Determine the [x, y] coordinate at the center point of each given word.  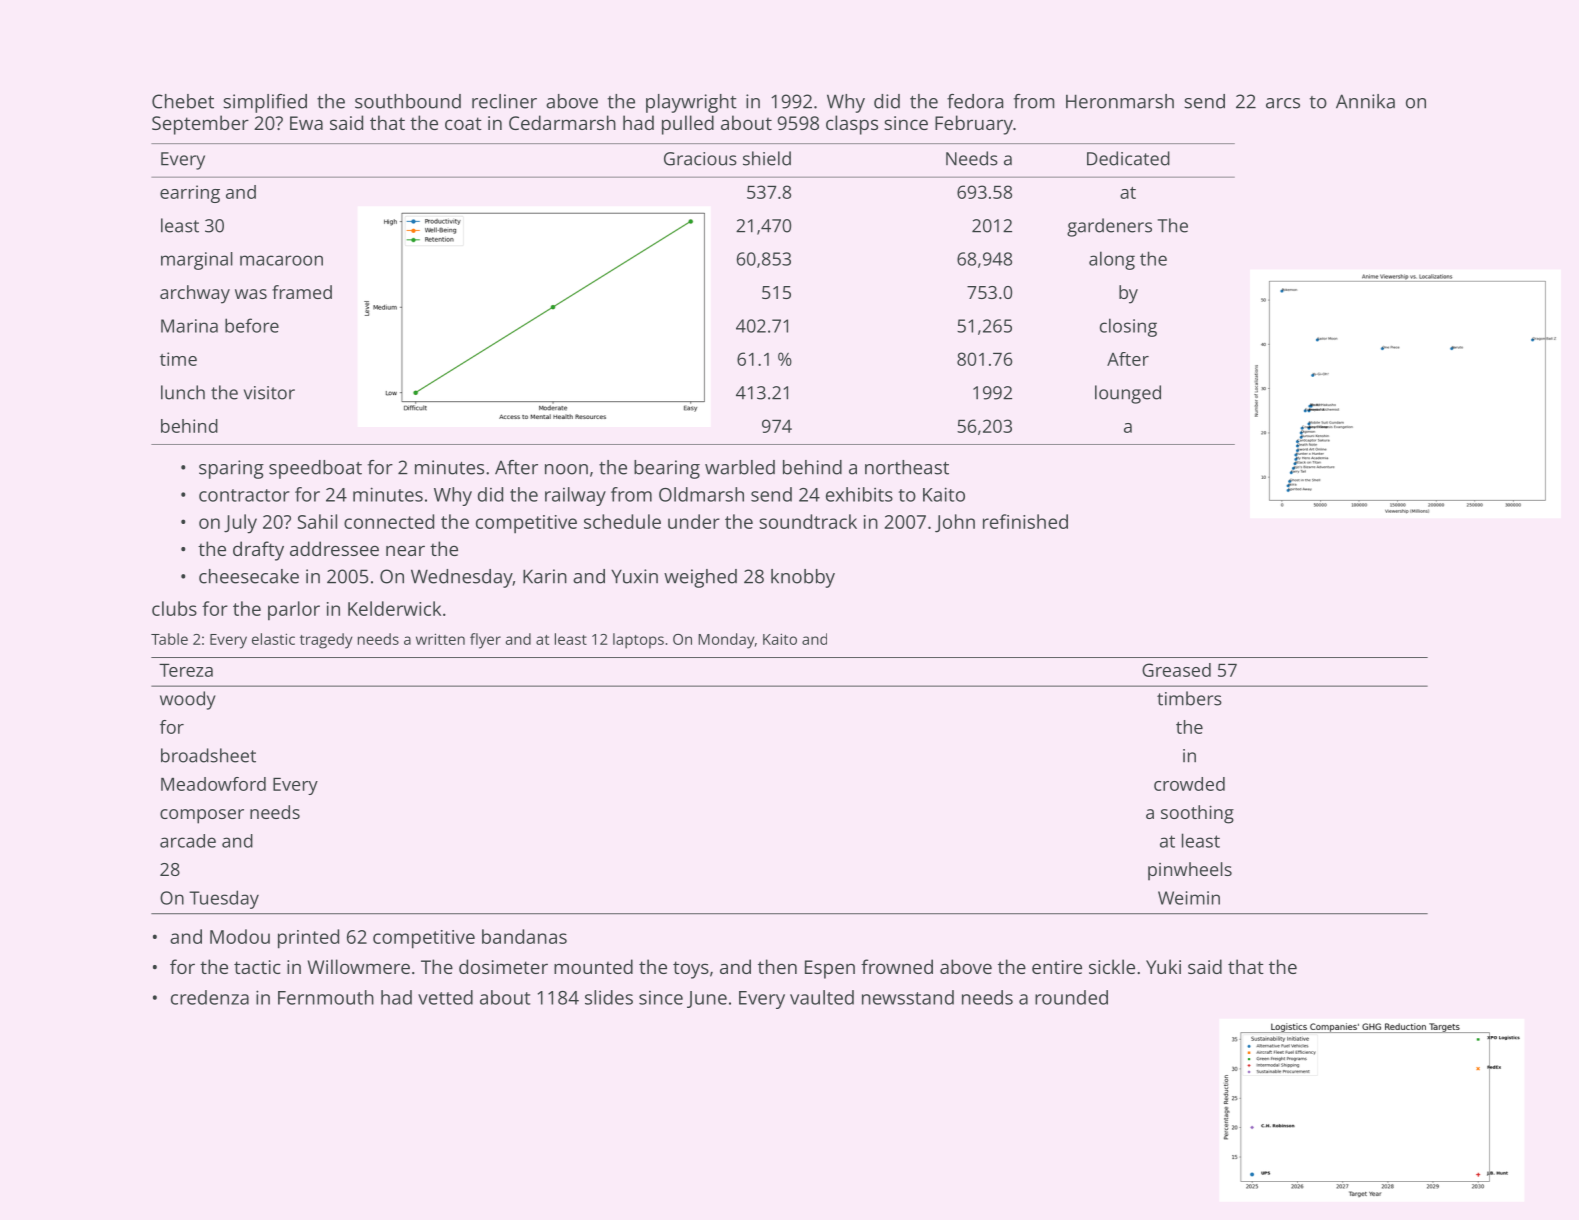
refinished [1025, 521]
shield [767, 158]
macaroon [281, 260]
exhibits [859, 494]
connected [389, 521]
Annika [1365, 101]
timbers [1189, 698]
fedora [975, 101]
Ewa [306, 123]
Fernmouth [326, 997]
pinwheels [1190, 871]
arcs [1283, 103]
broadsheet [208, 755]
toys [691, 970]
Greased [1176, 670]
